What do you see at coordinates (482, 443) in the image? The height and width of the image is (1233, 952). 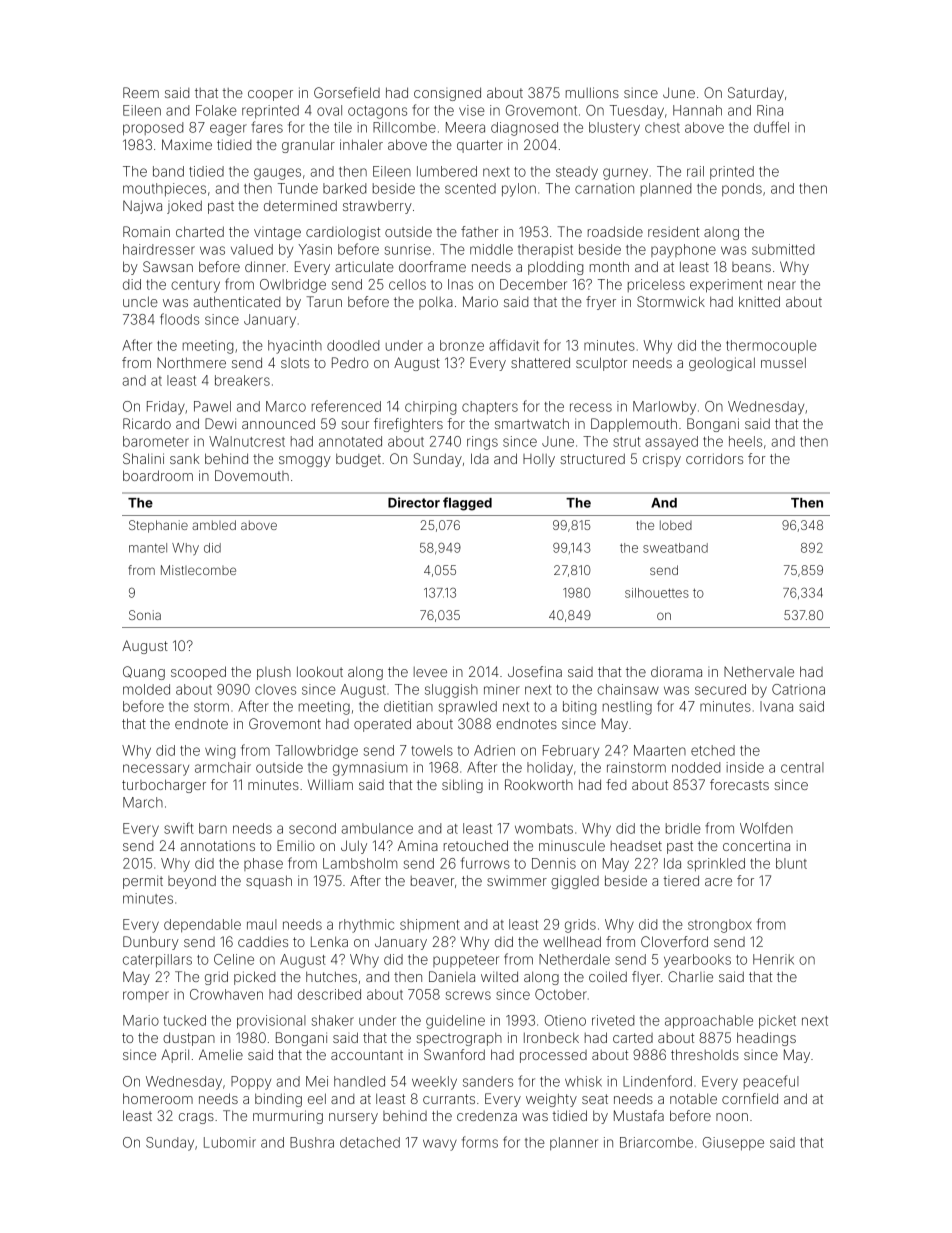 I see `rings` at bounding box center [482, 443].
